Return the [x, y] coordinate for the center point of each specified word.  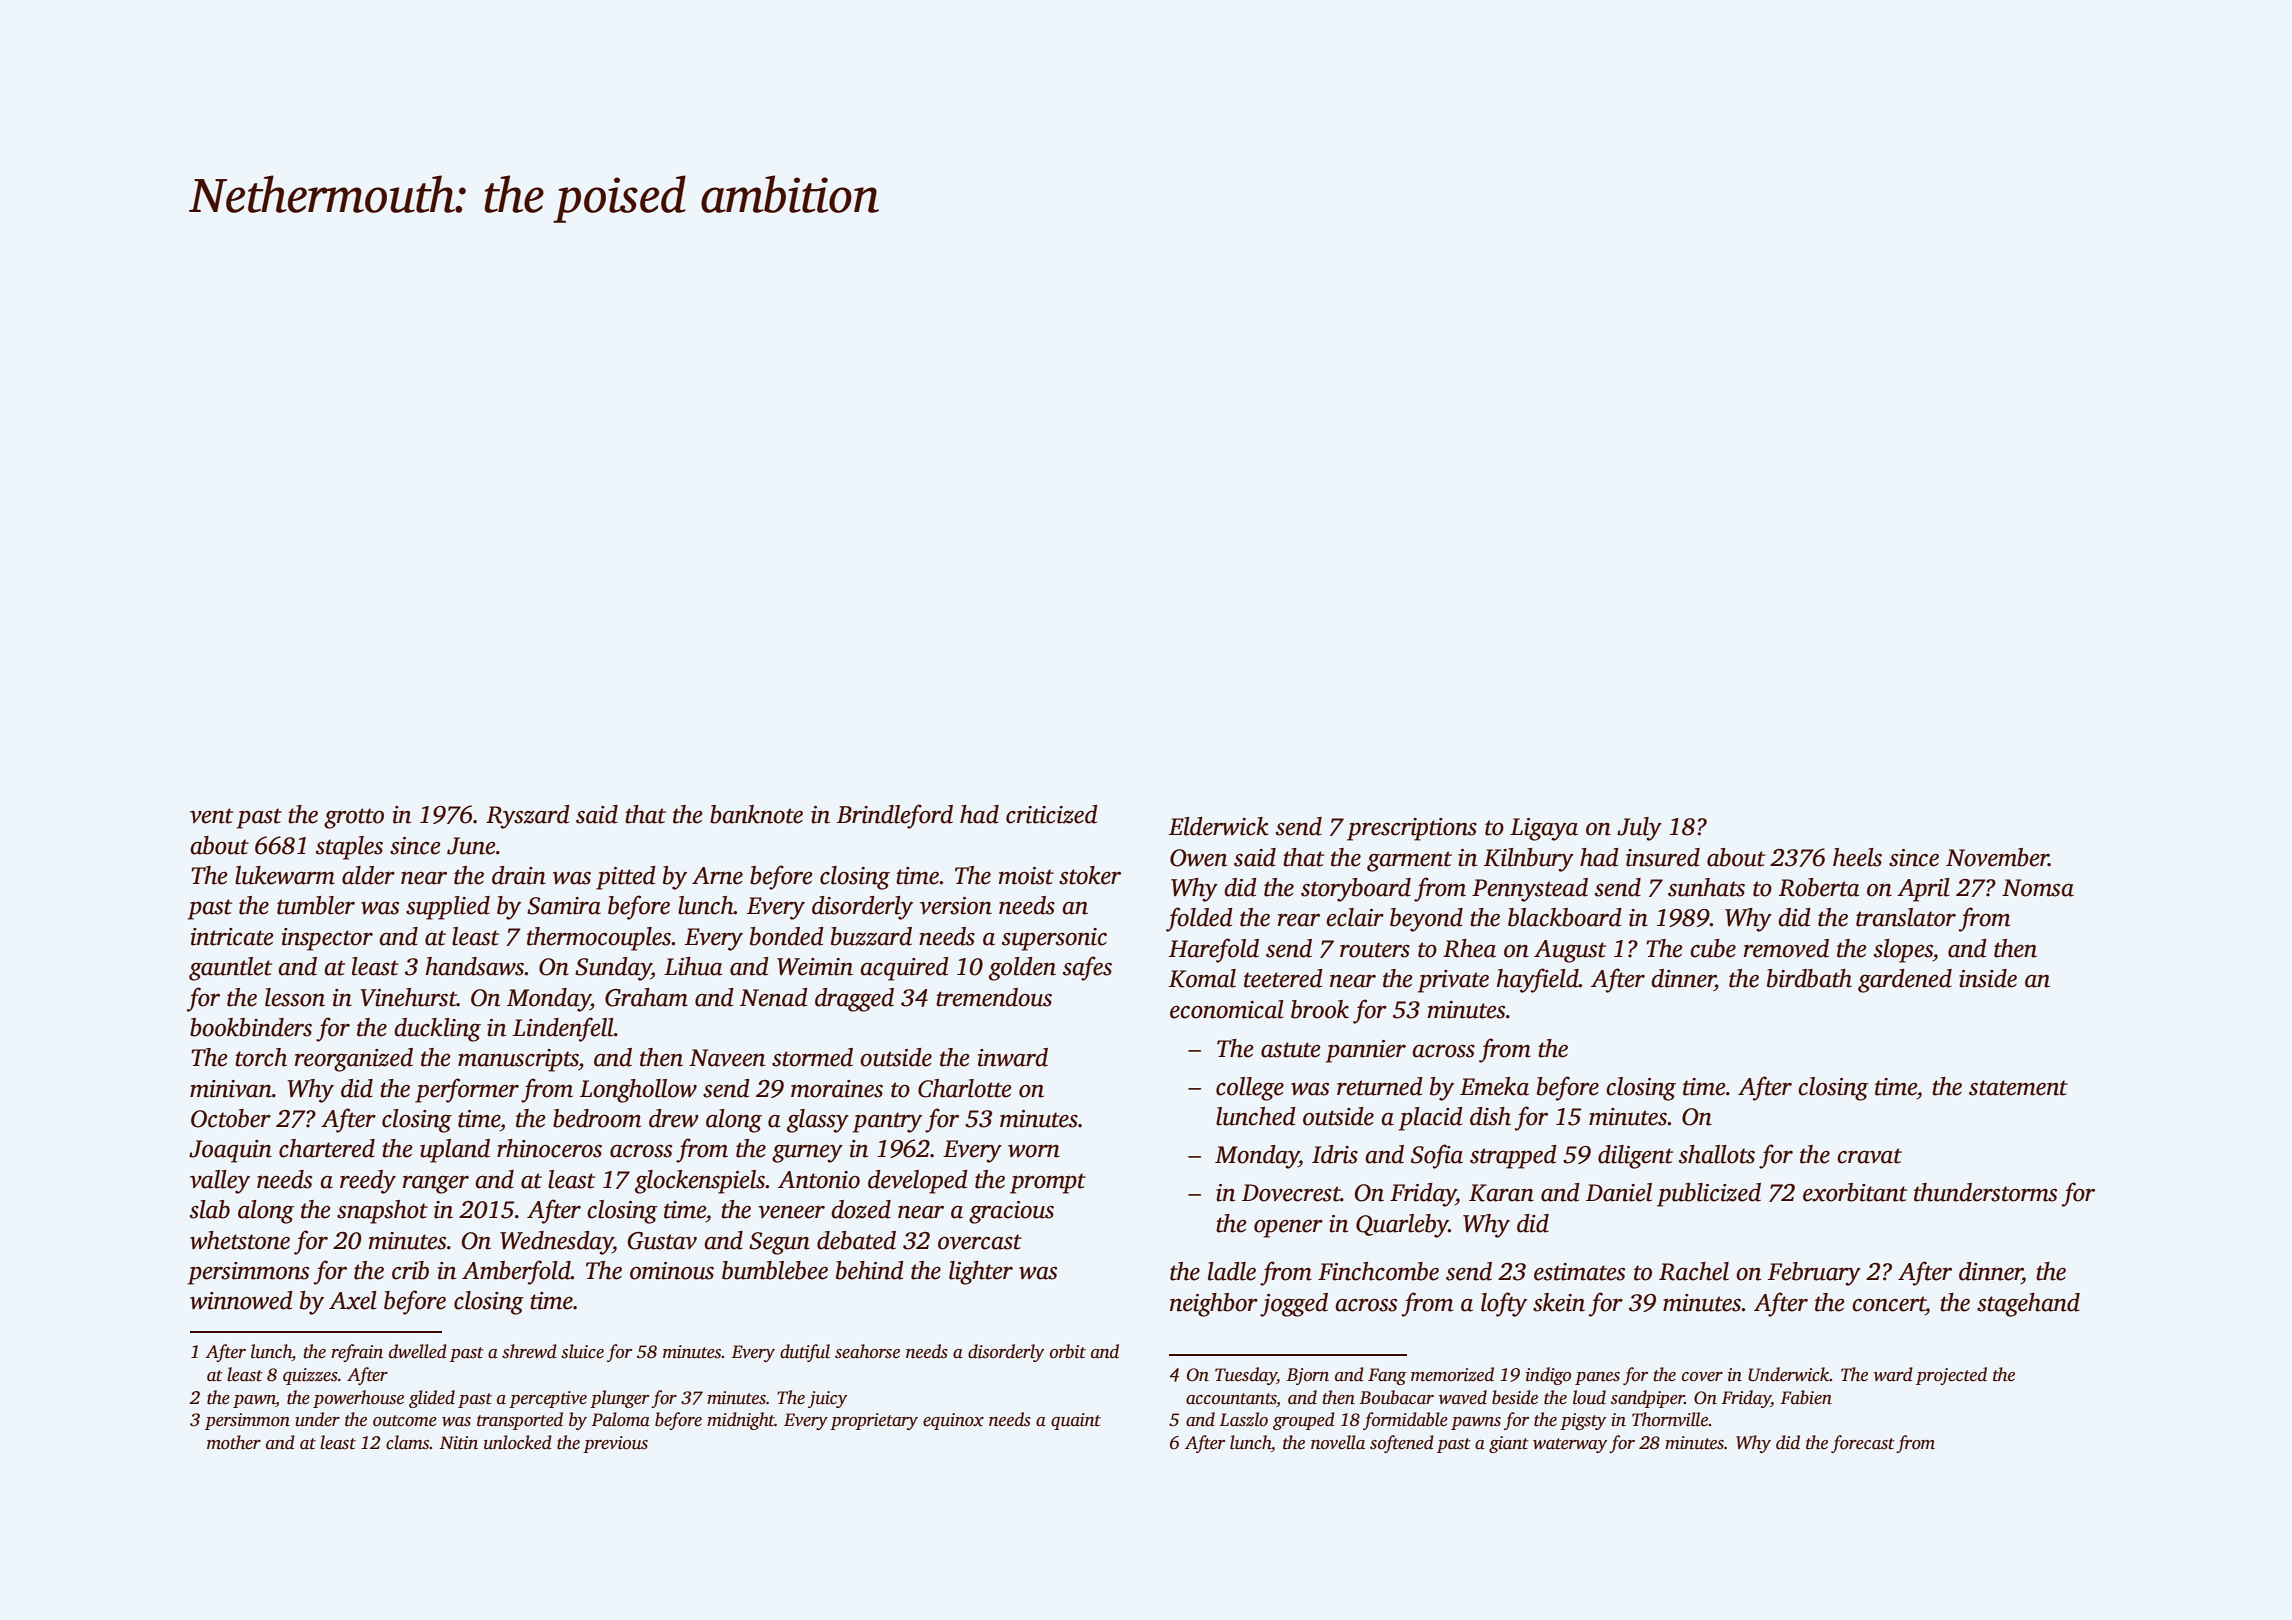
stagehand [2028, 1305]
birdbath [1809, 978]
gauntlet [230, 969]
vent [211, 816]
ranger [436, 1184]
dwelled [418, 1351]
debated [856, 1240]
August [1570, 951]
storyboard [1356, 890]
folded [1199, 919]
